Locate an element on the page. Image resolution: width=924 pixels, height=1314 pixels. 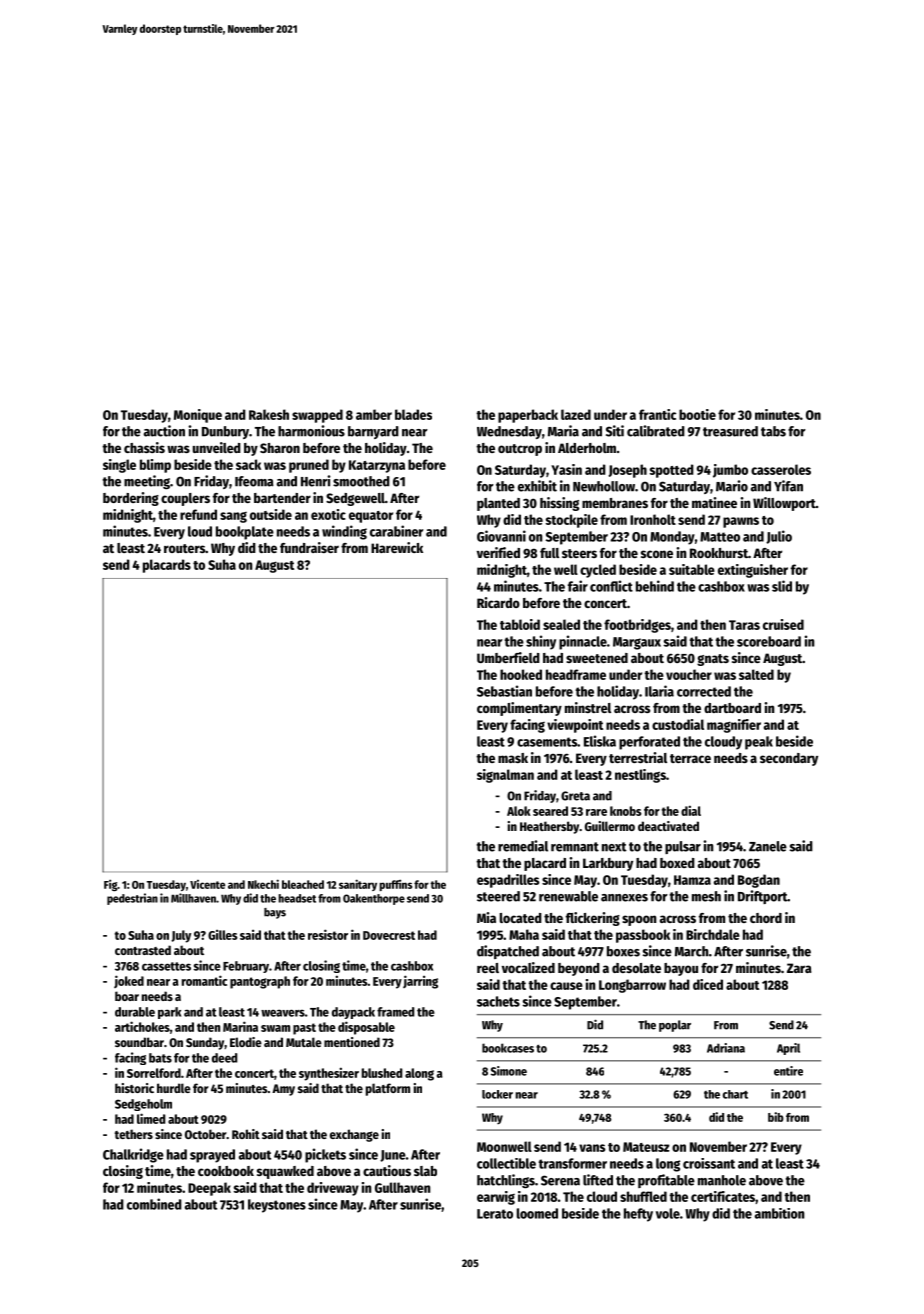
bays is located at coordinates (275, 913).
